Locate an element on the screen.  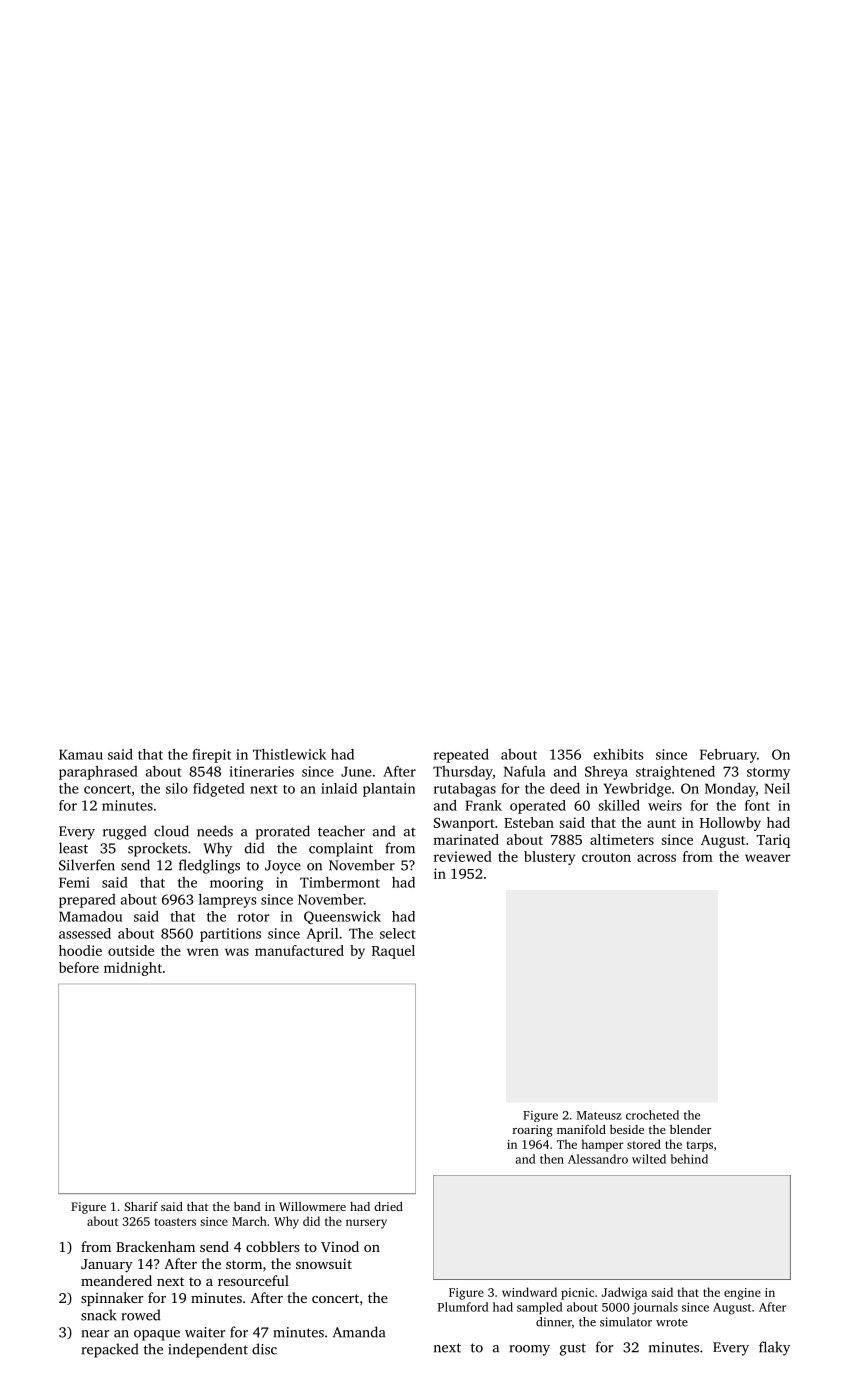
Vinod is located at coordinates (340, 1246).
